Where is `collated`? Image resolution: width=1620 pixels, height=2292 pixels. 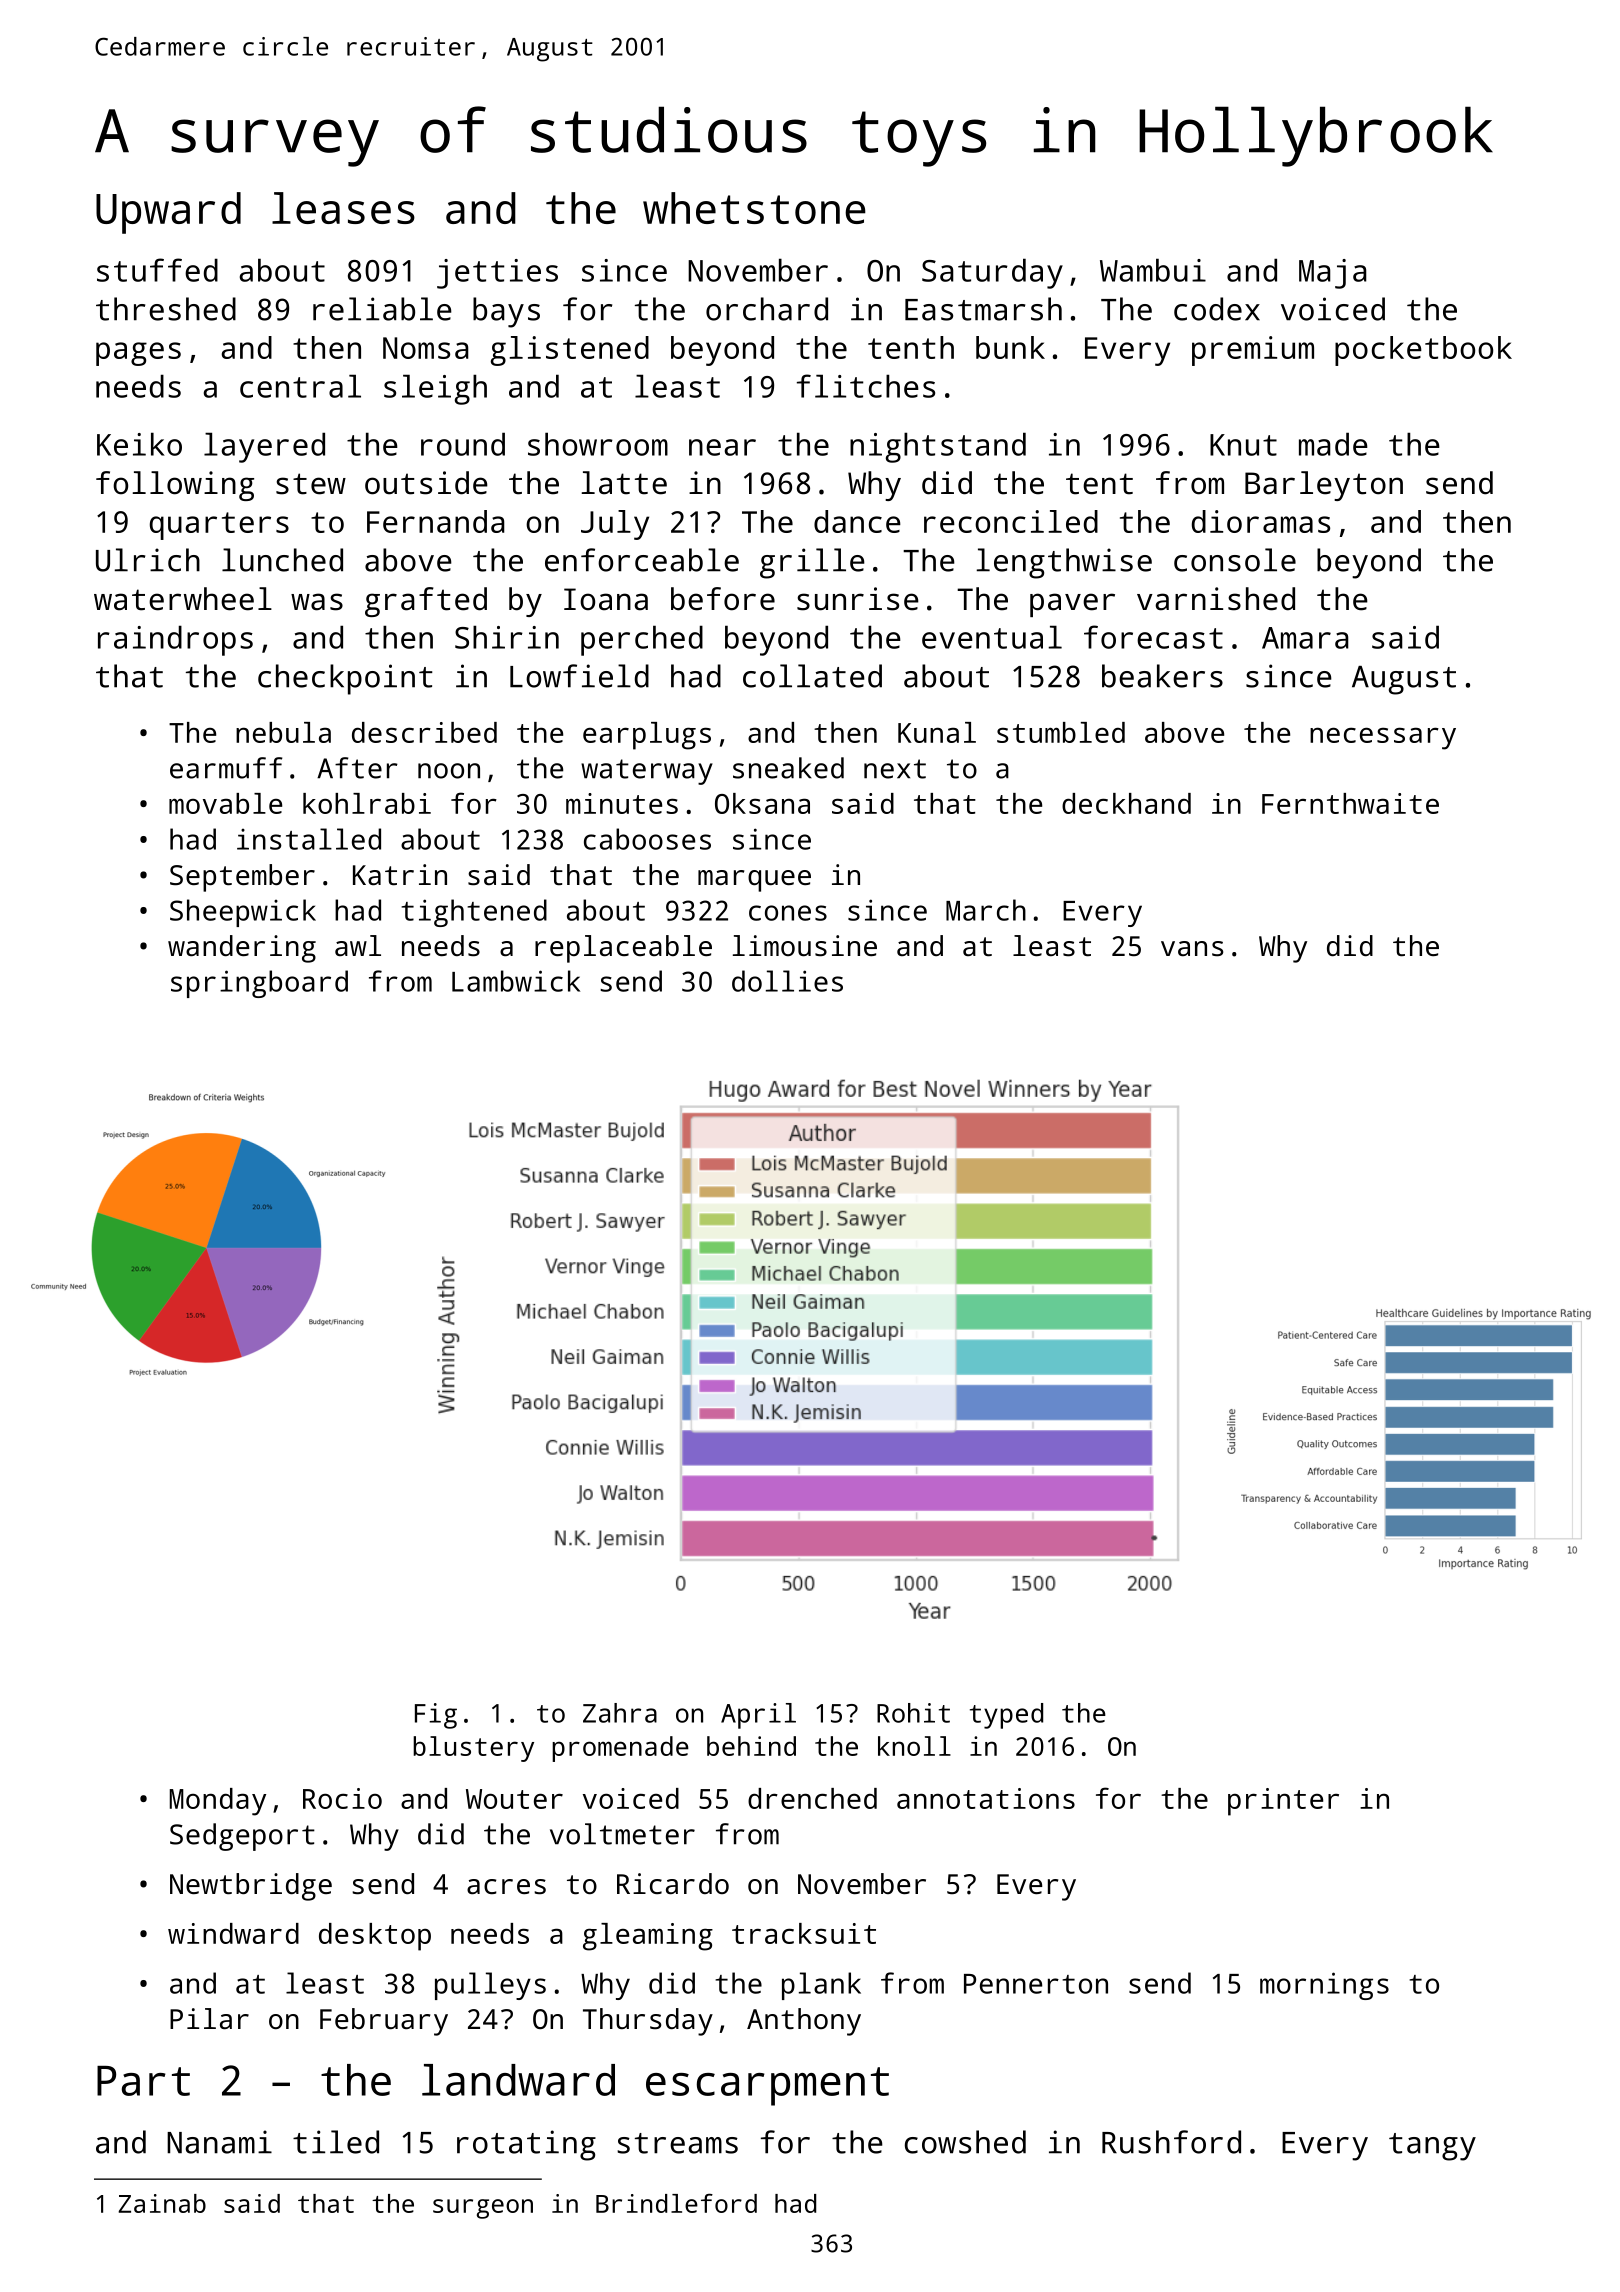 collated is located at coordinates (812, 676).
